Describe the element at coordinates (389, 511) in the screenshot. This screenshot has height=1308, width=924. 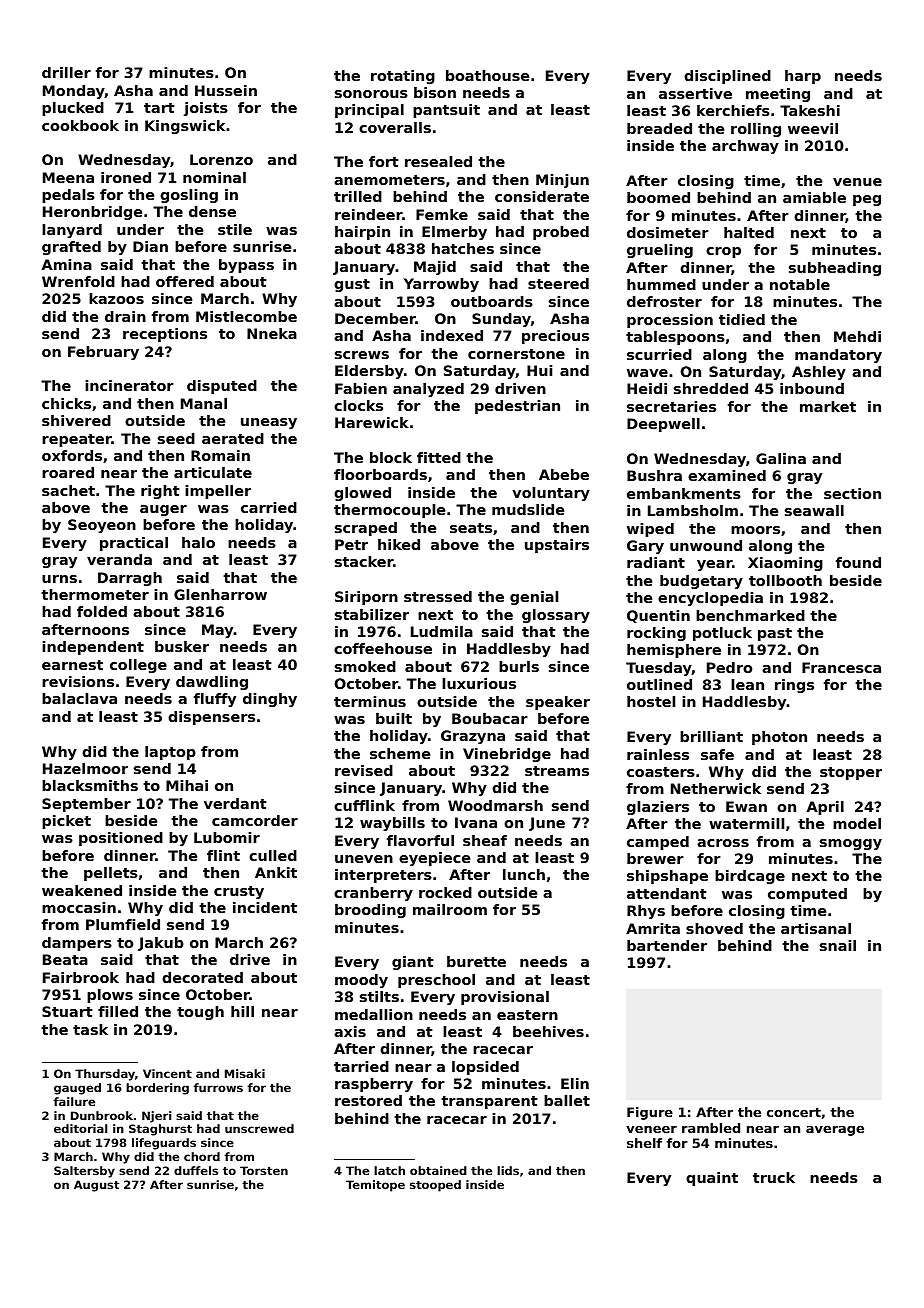
I see `thermocouple` at that location.
